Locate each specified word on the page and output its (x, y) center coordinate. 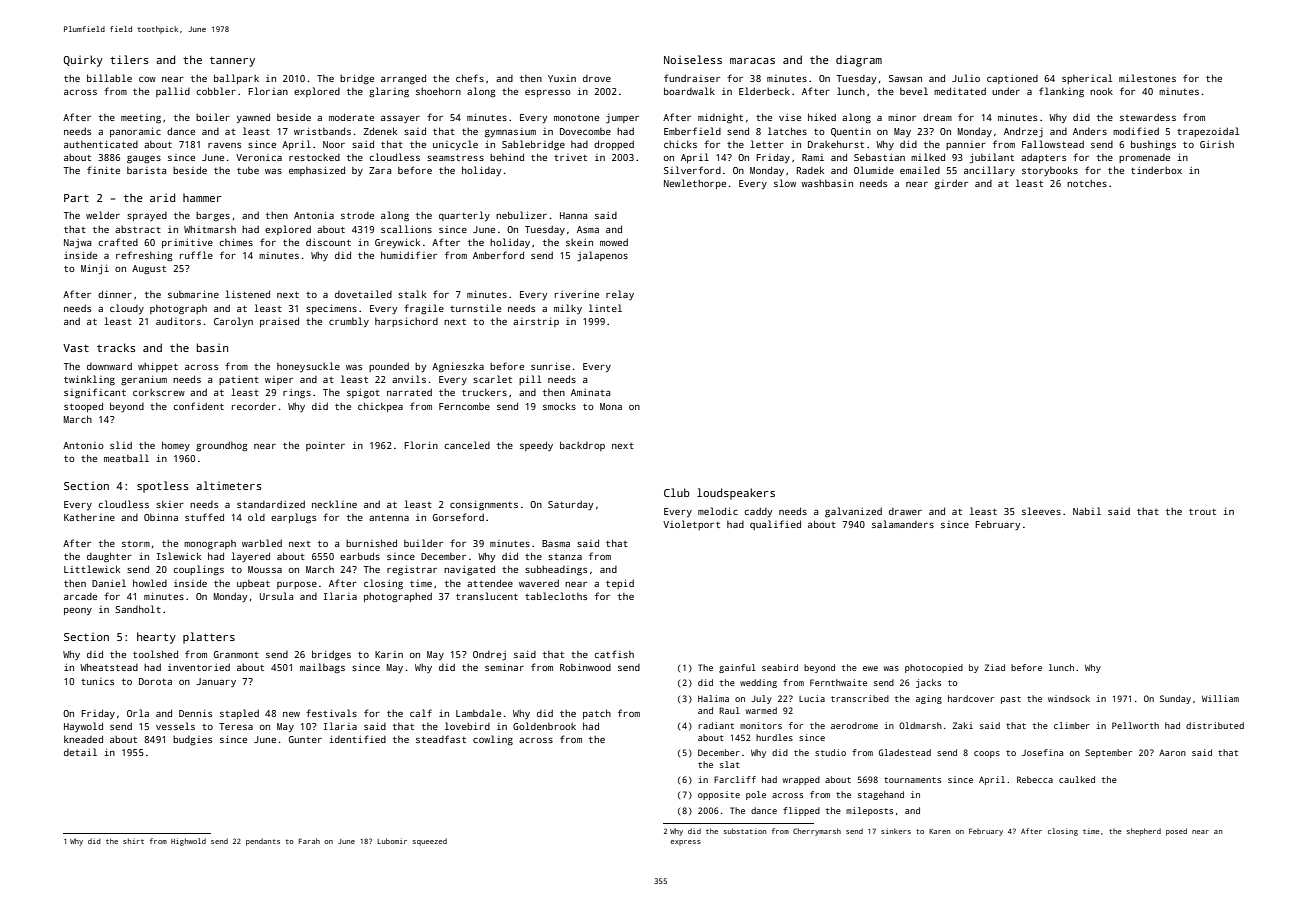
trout (1202, 512)
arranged (403, 79)
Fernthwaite (838, 682)
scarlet (492, 379)
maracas (752, 61)
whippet (158, 367)
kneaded (83, 739)
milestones (1147, 78)
